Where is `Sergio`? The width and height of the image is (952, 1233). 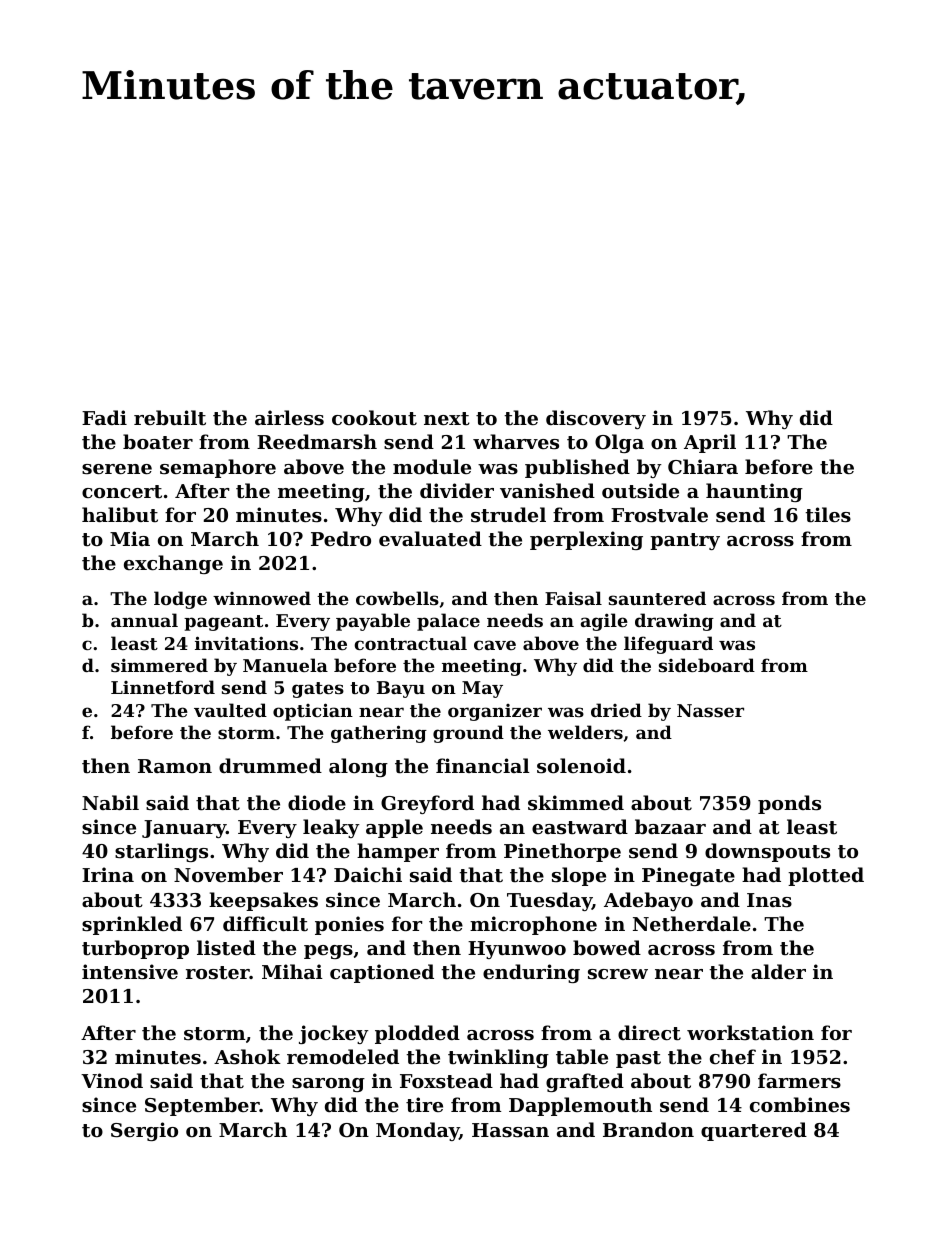 Sergio is located at coordinates (144, 1131).
